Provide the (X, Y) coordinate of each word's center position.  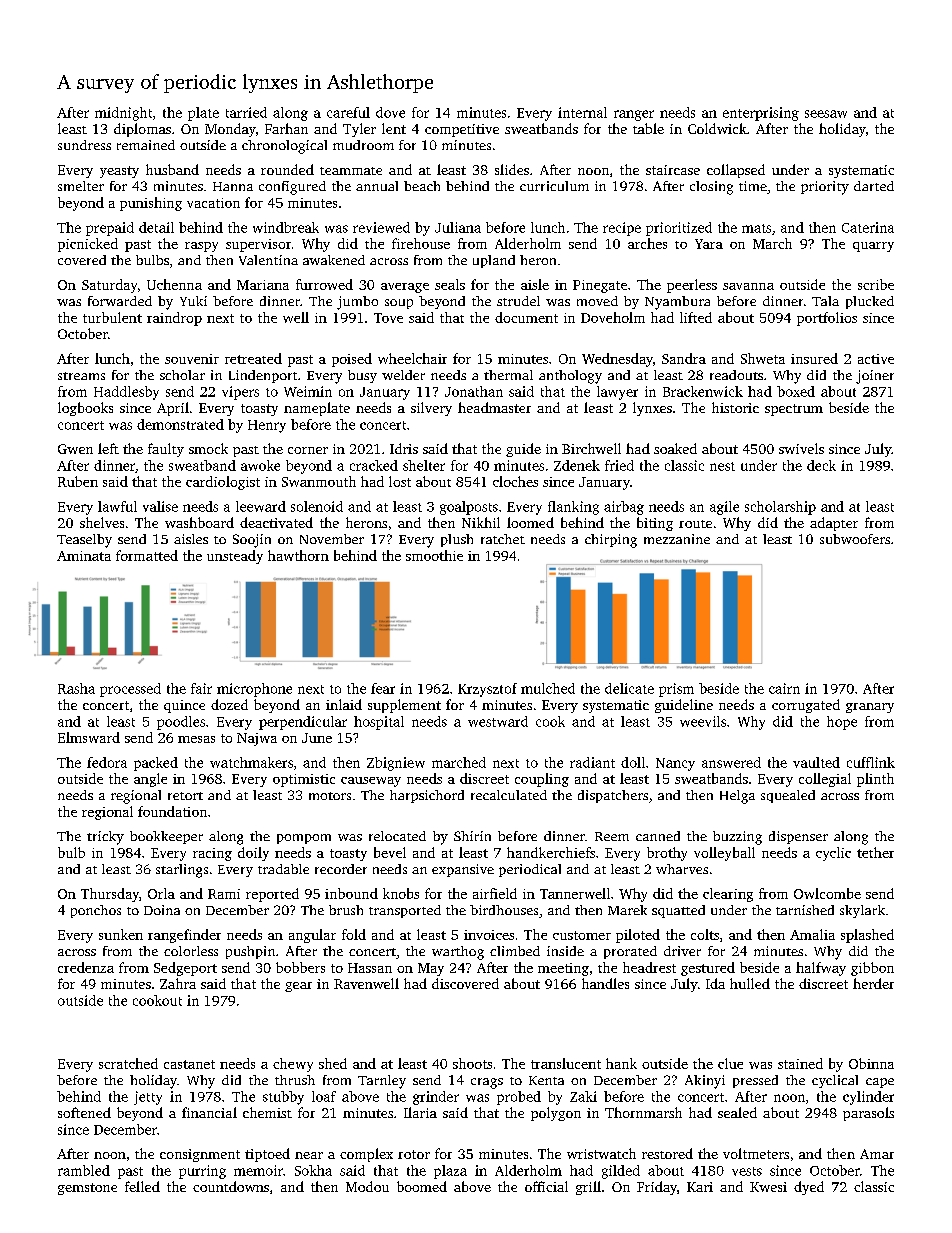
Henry (267, 426)
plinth (875, 780)
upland (494, 261)
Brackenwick (703, 391)
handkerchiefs (551, 852)
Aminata (84, 556)
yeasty (119, 172)
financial (209, 1112)
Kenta (546, 1080)
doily (253, 854)
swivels (801, 448)
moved (597, 301)
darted (874, 186)
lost (400, 481)
